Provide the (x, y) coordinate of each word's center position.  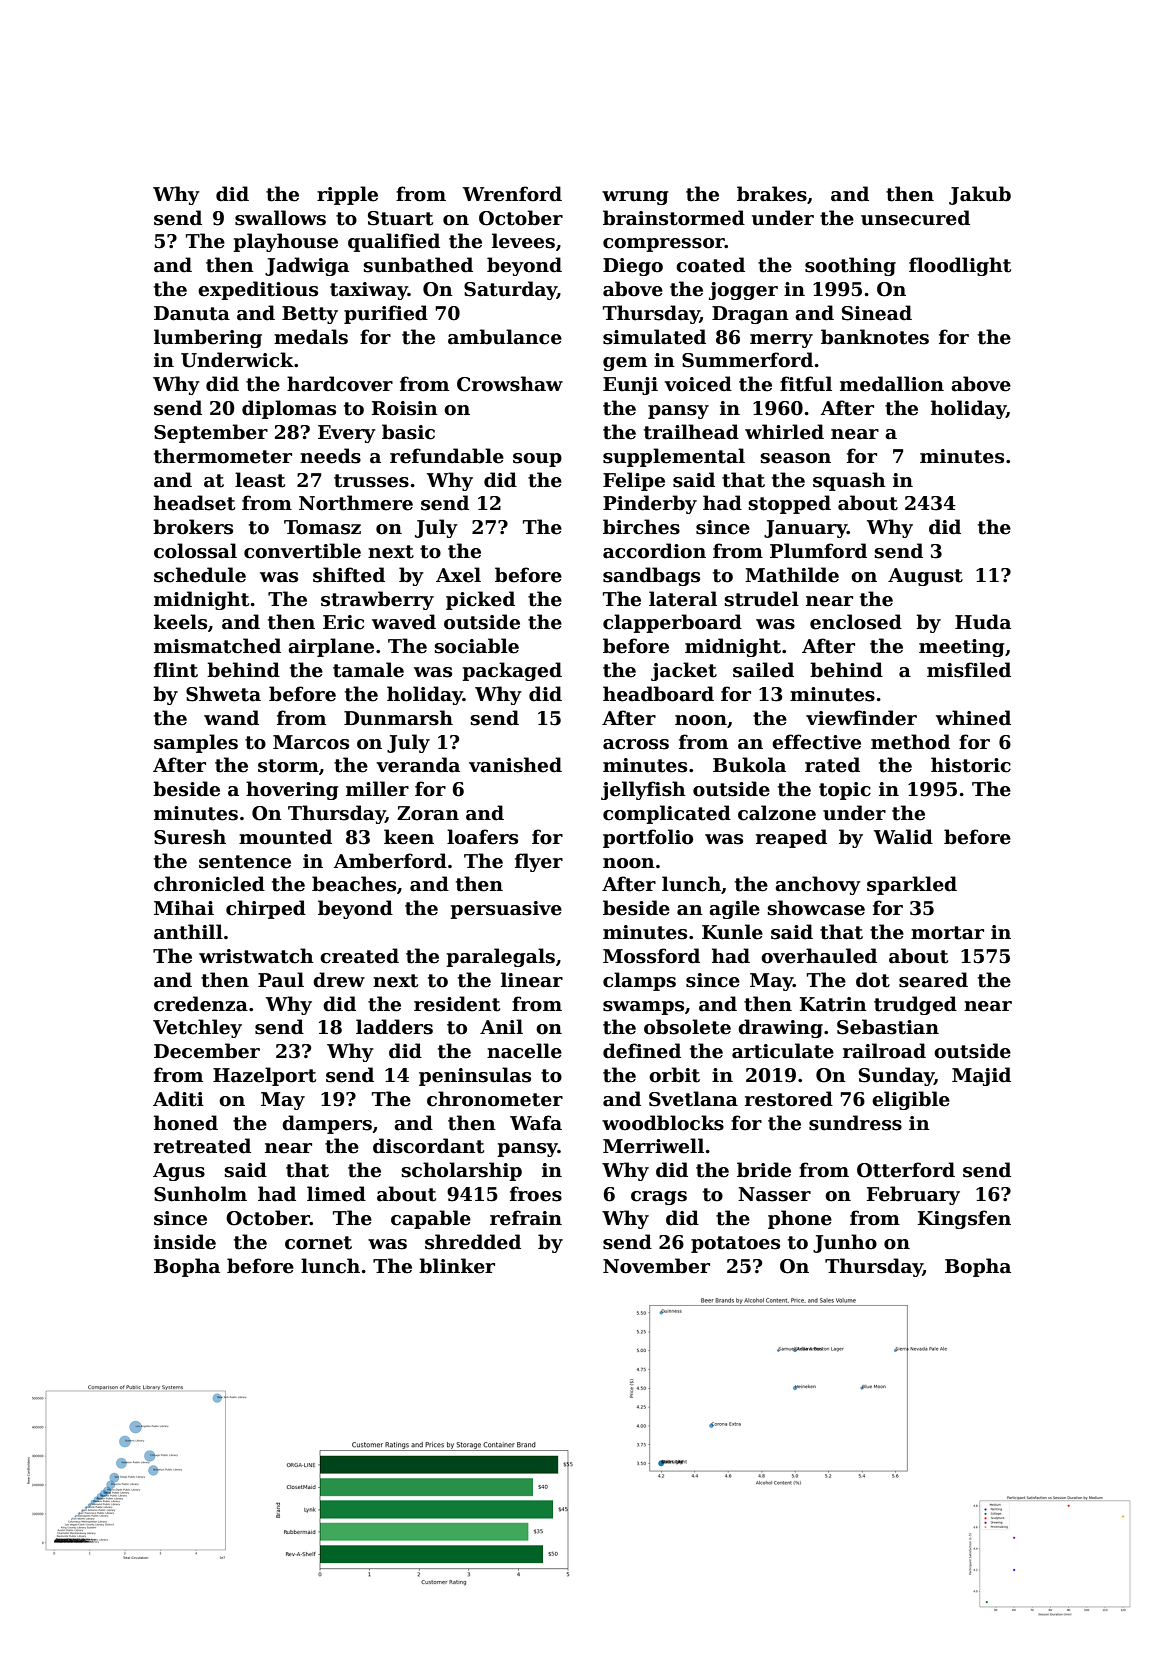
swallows (280, 218)
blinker (457, 1266)
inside (185, 1242)
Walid (903, 837)
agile (734, 909)
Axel (458, 575)
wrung (635, 198)
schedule (200, 575)
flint (176, 670)
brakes (772, 194)
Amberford (390, 861)
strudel (762, 599)
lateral (683, 599)
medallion (892, 384)
